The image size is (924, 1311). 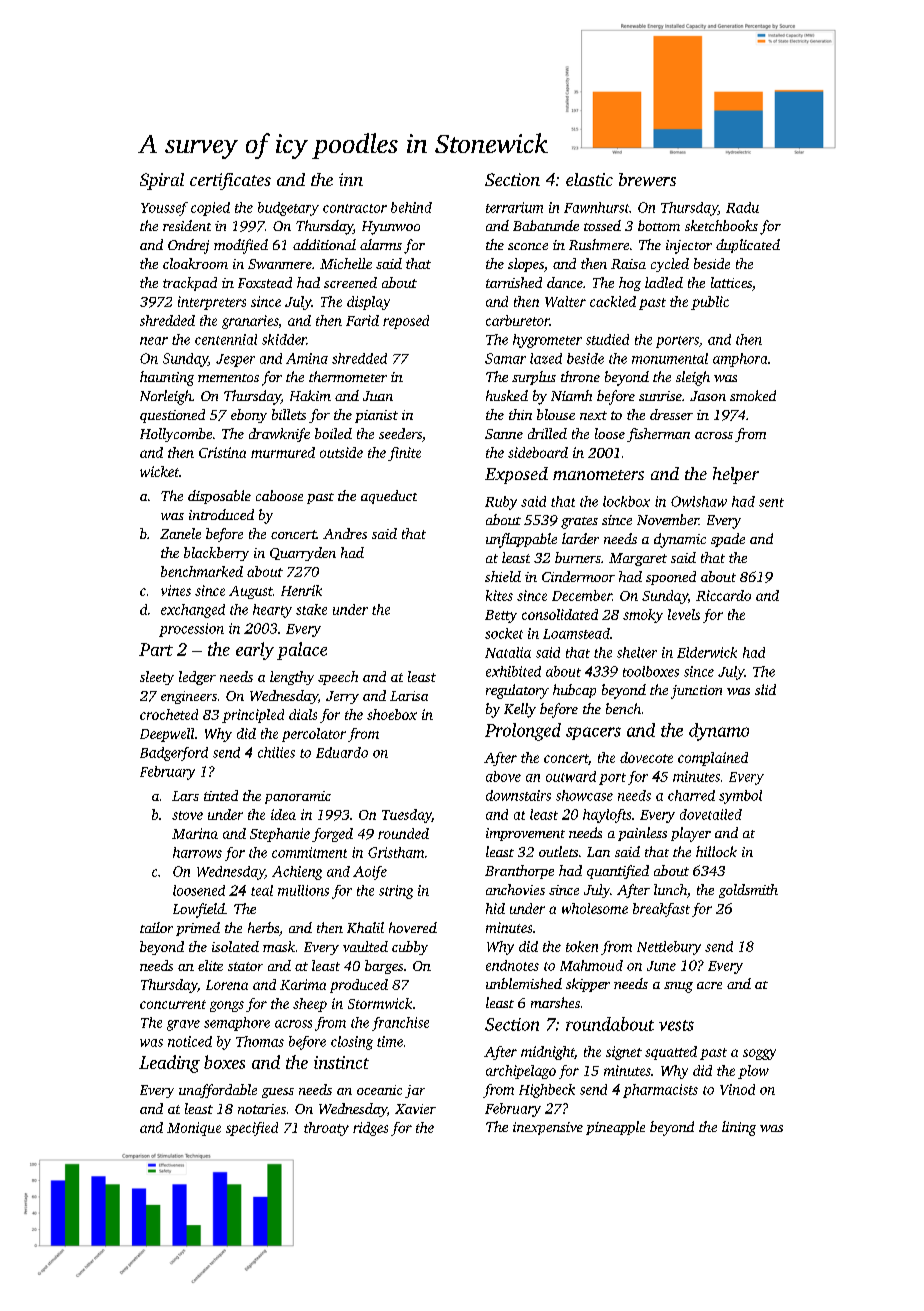 I want to click on shoebox, so click(x=392, y=714).
